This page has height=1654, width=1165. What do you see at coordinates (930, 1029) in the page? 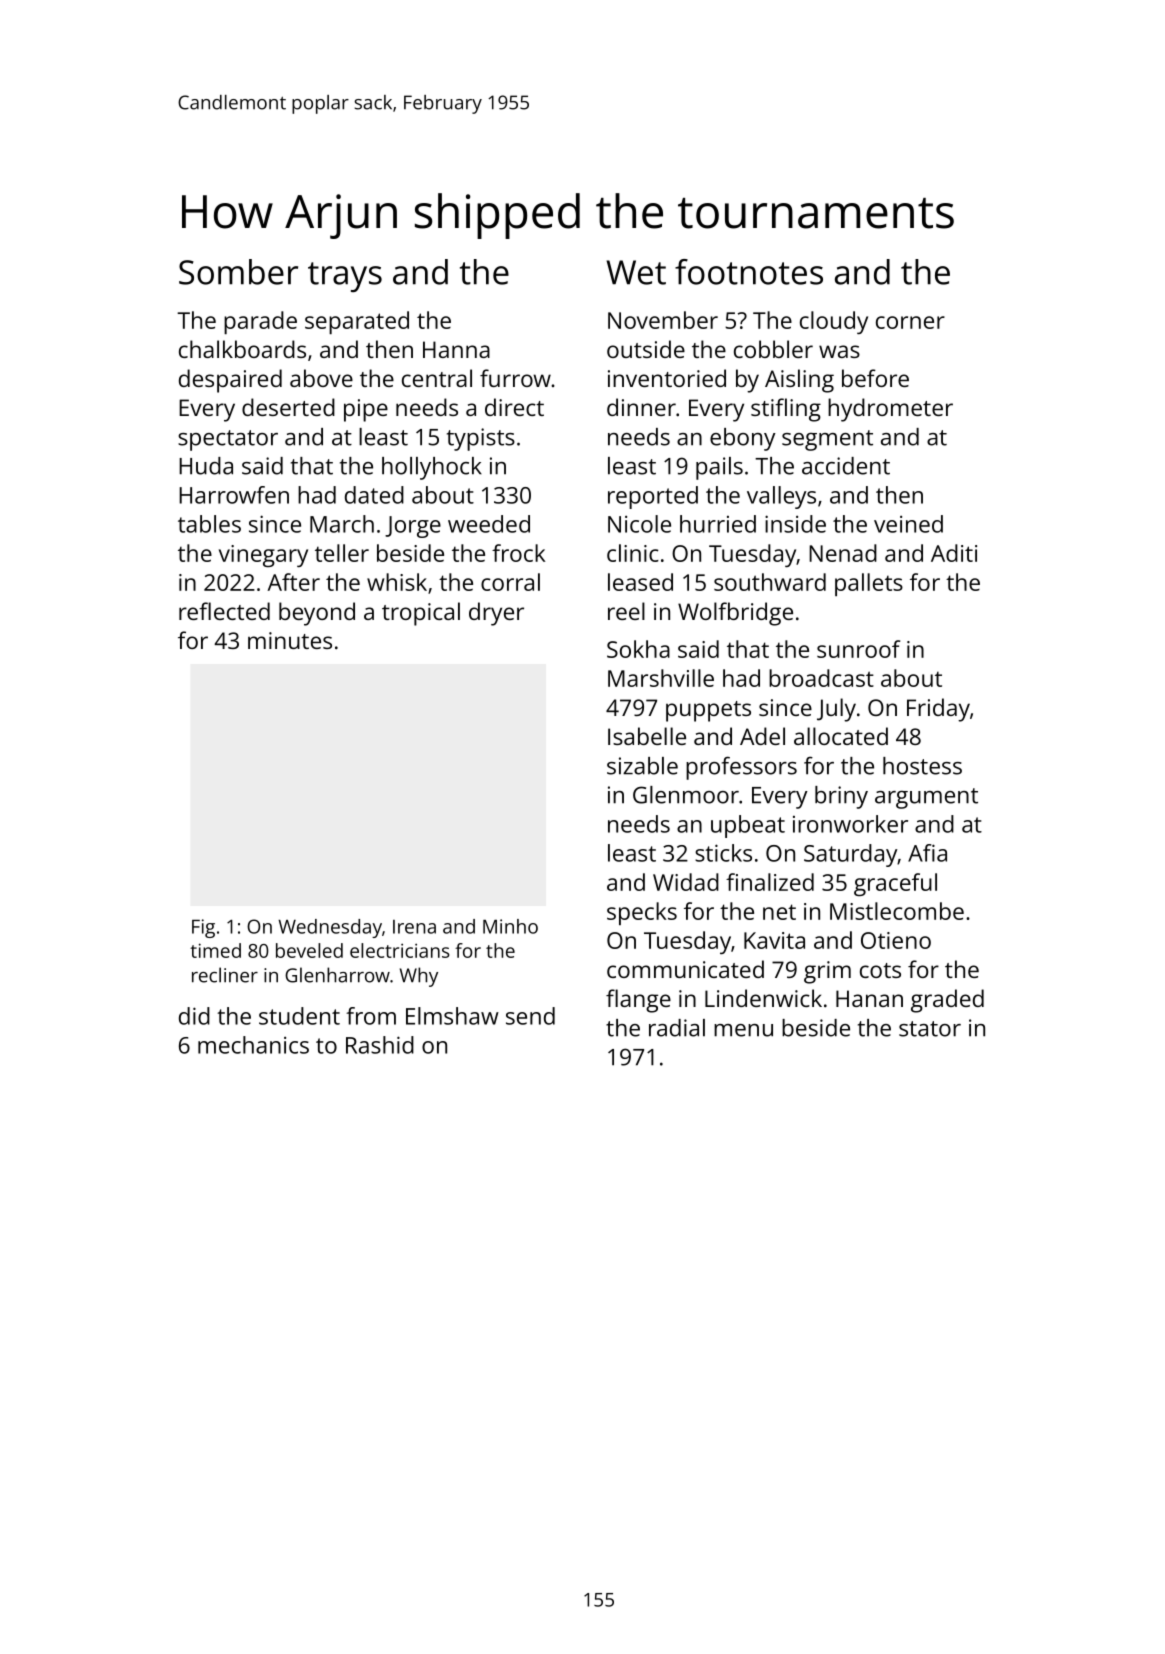
I see `stator` at bounding box center [930, 1029].
